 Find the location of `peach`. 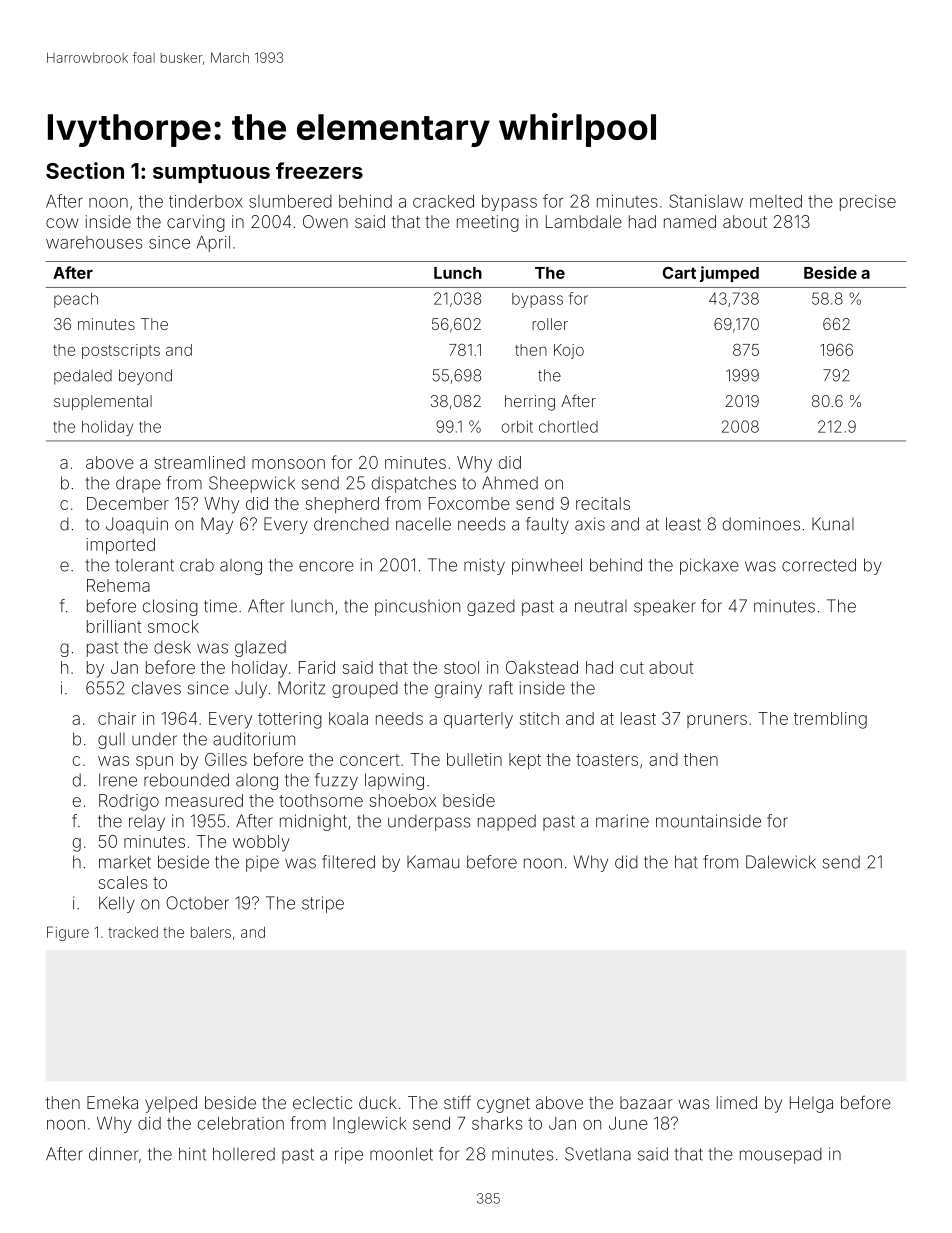

peach is located at coordinates (76, 300).
